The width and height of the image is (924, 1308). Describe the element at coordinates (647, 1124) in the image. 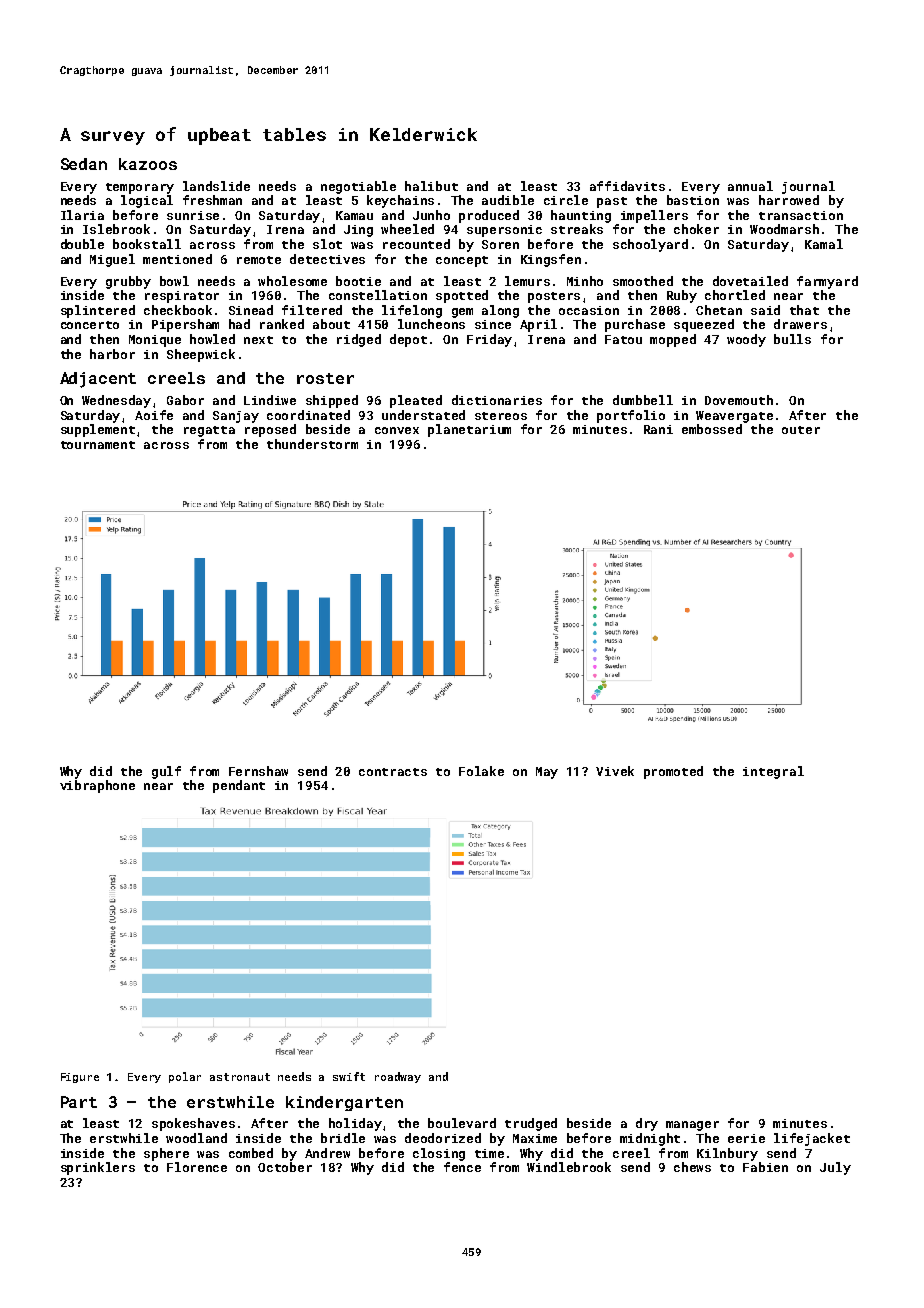

I see `dry` at that location.
